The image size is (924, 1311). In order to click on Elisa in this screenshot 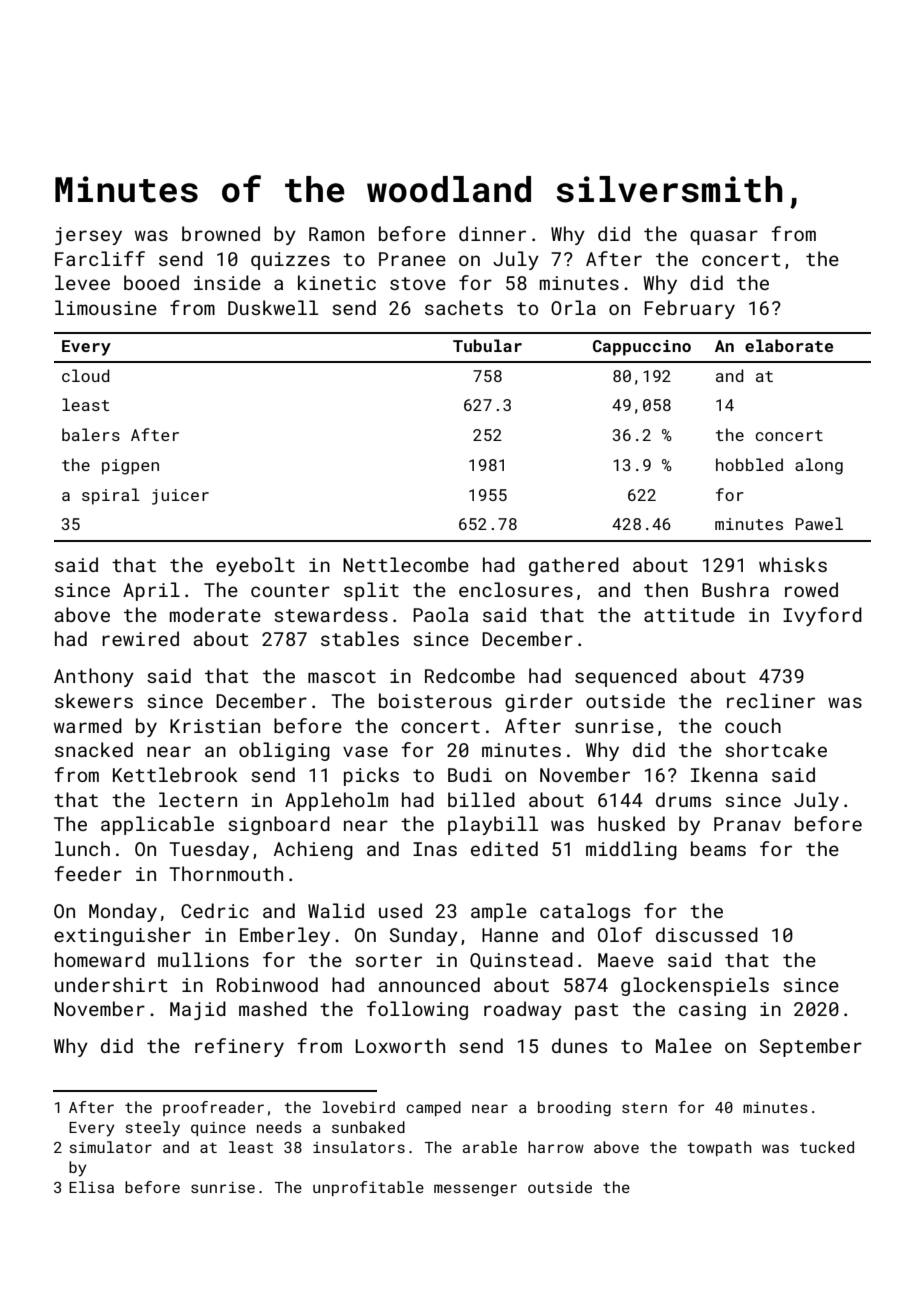, I will do `click(91, 1187)`.
